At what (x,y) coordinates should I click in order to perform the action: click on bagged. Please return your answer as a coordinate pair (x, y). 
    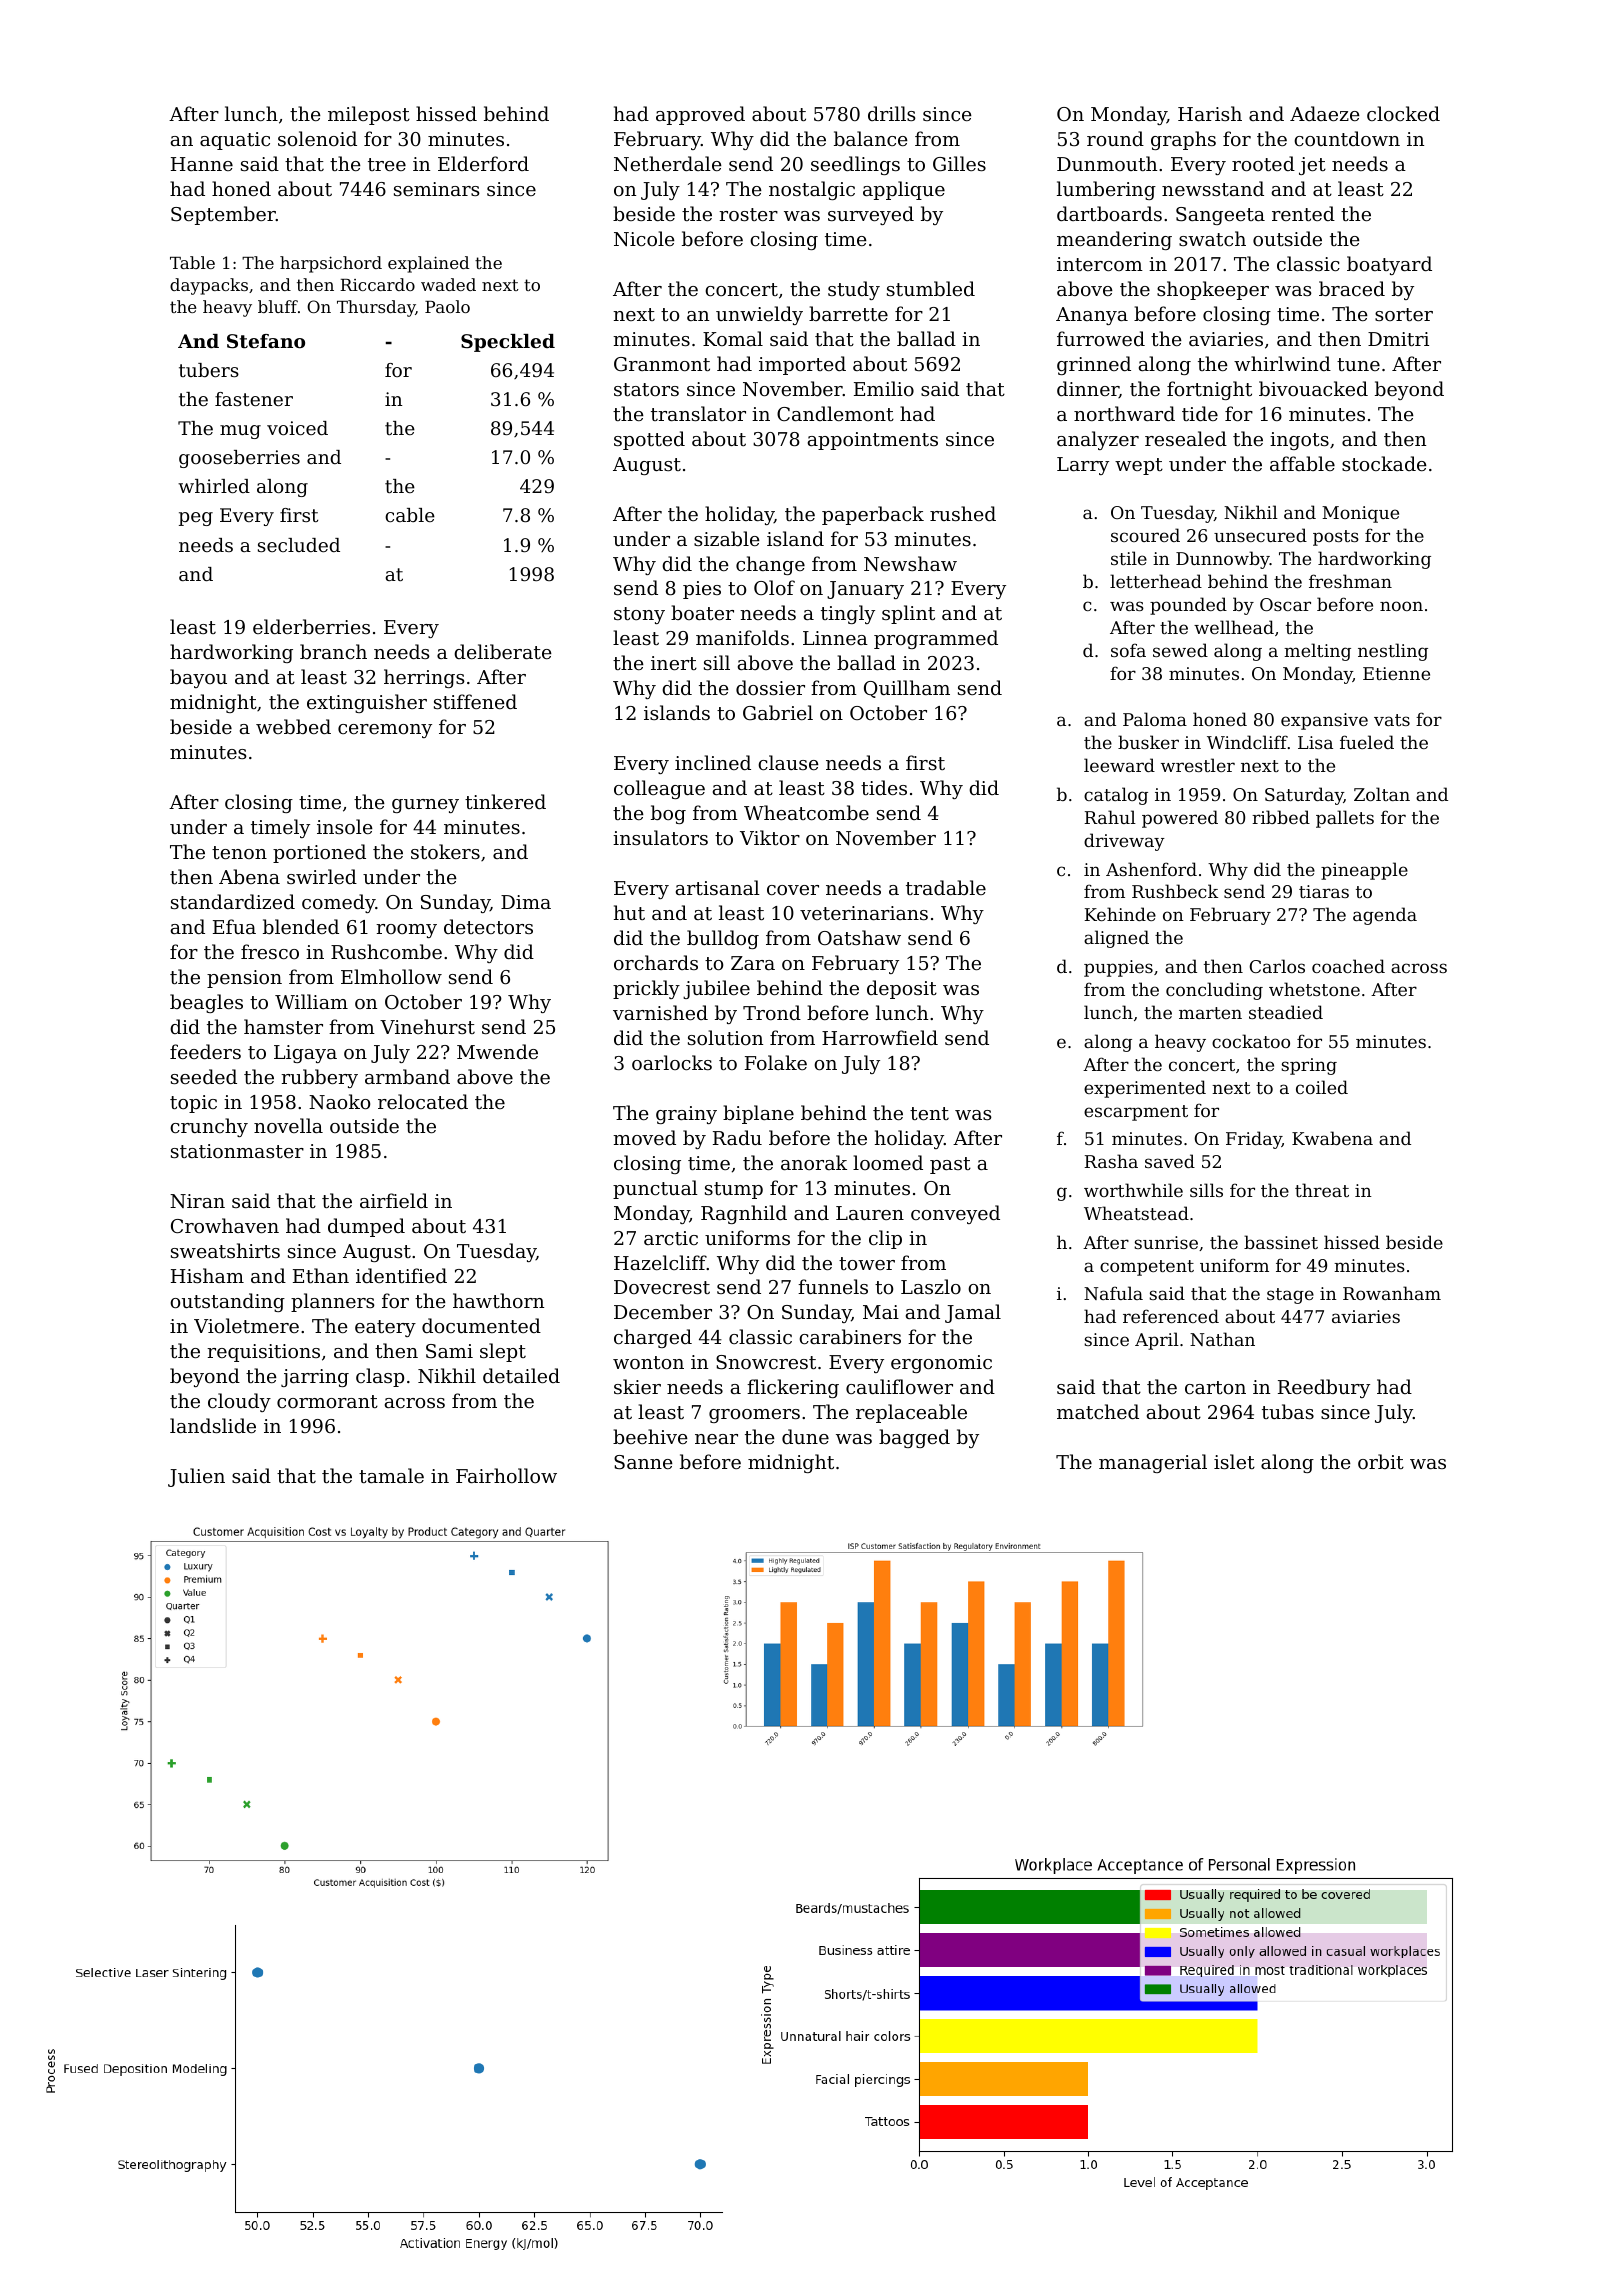
    Looking at the image, I should click on (914, 1438).
